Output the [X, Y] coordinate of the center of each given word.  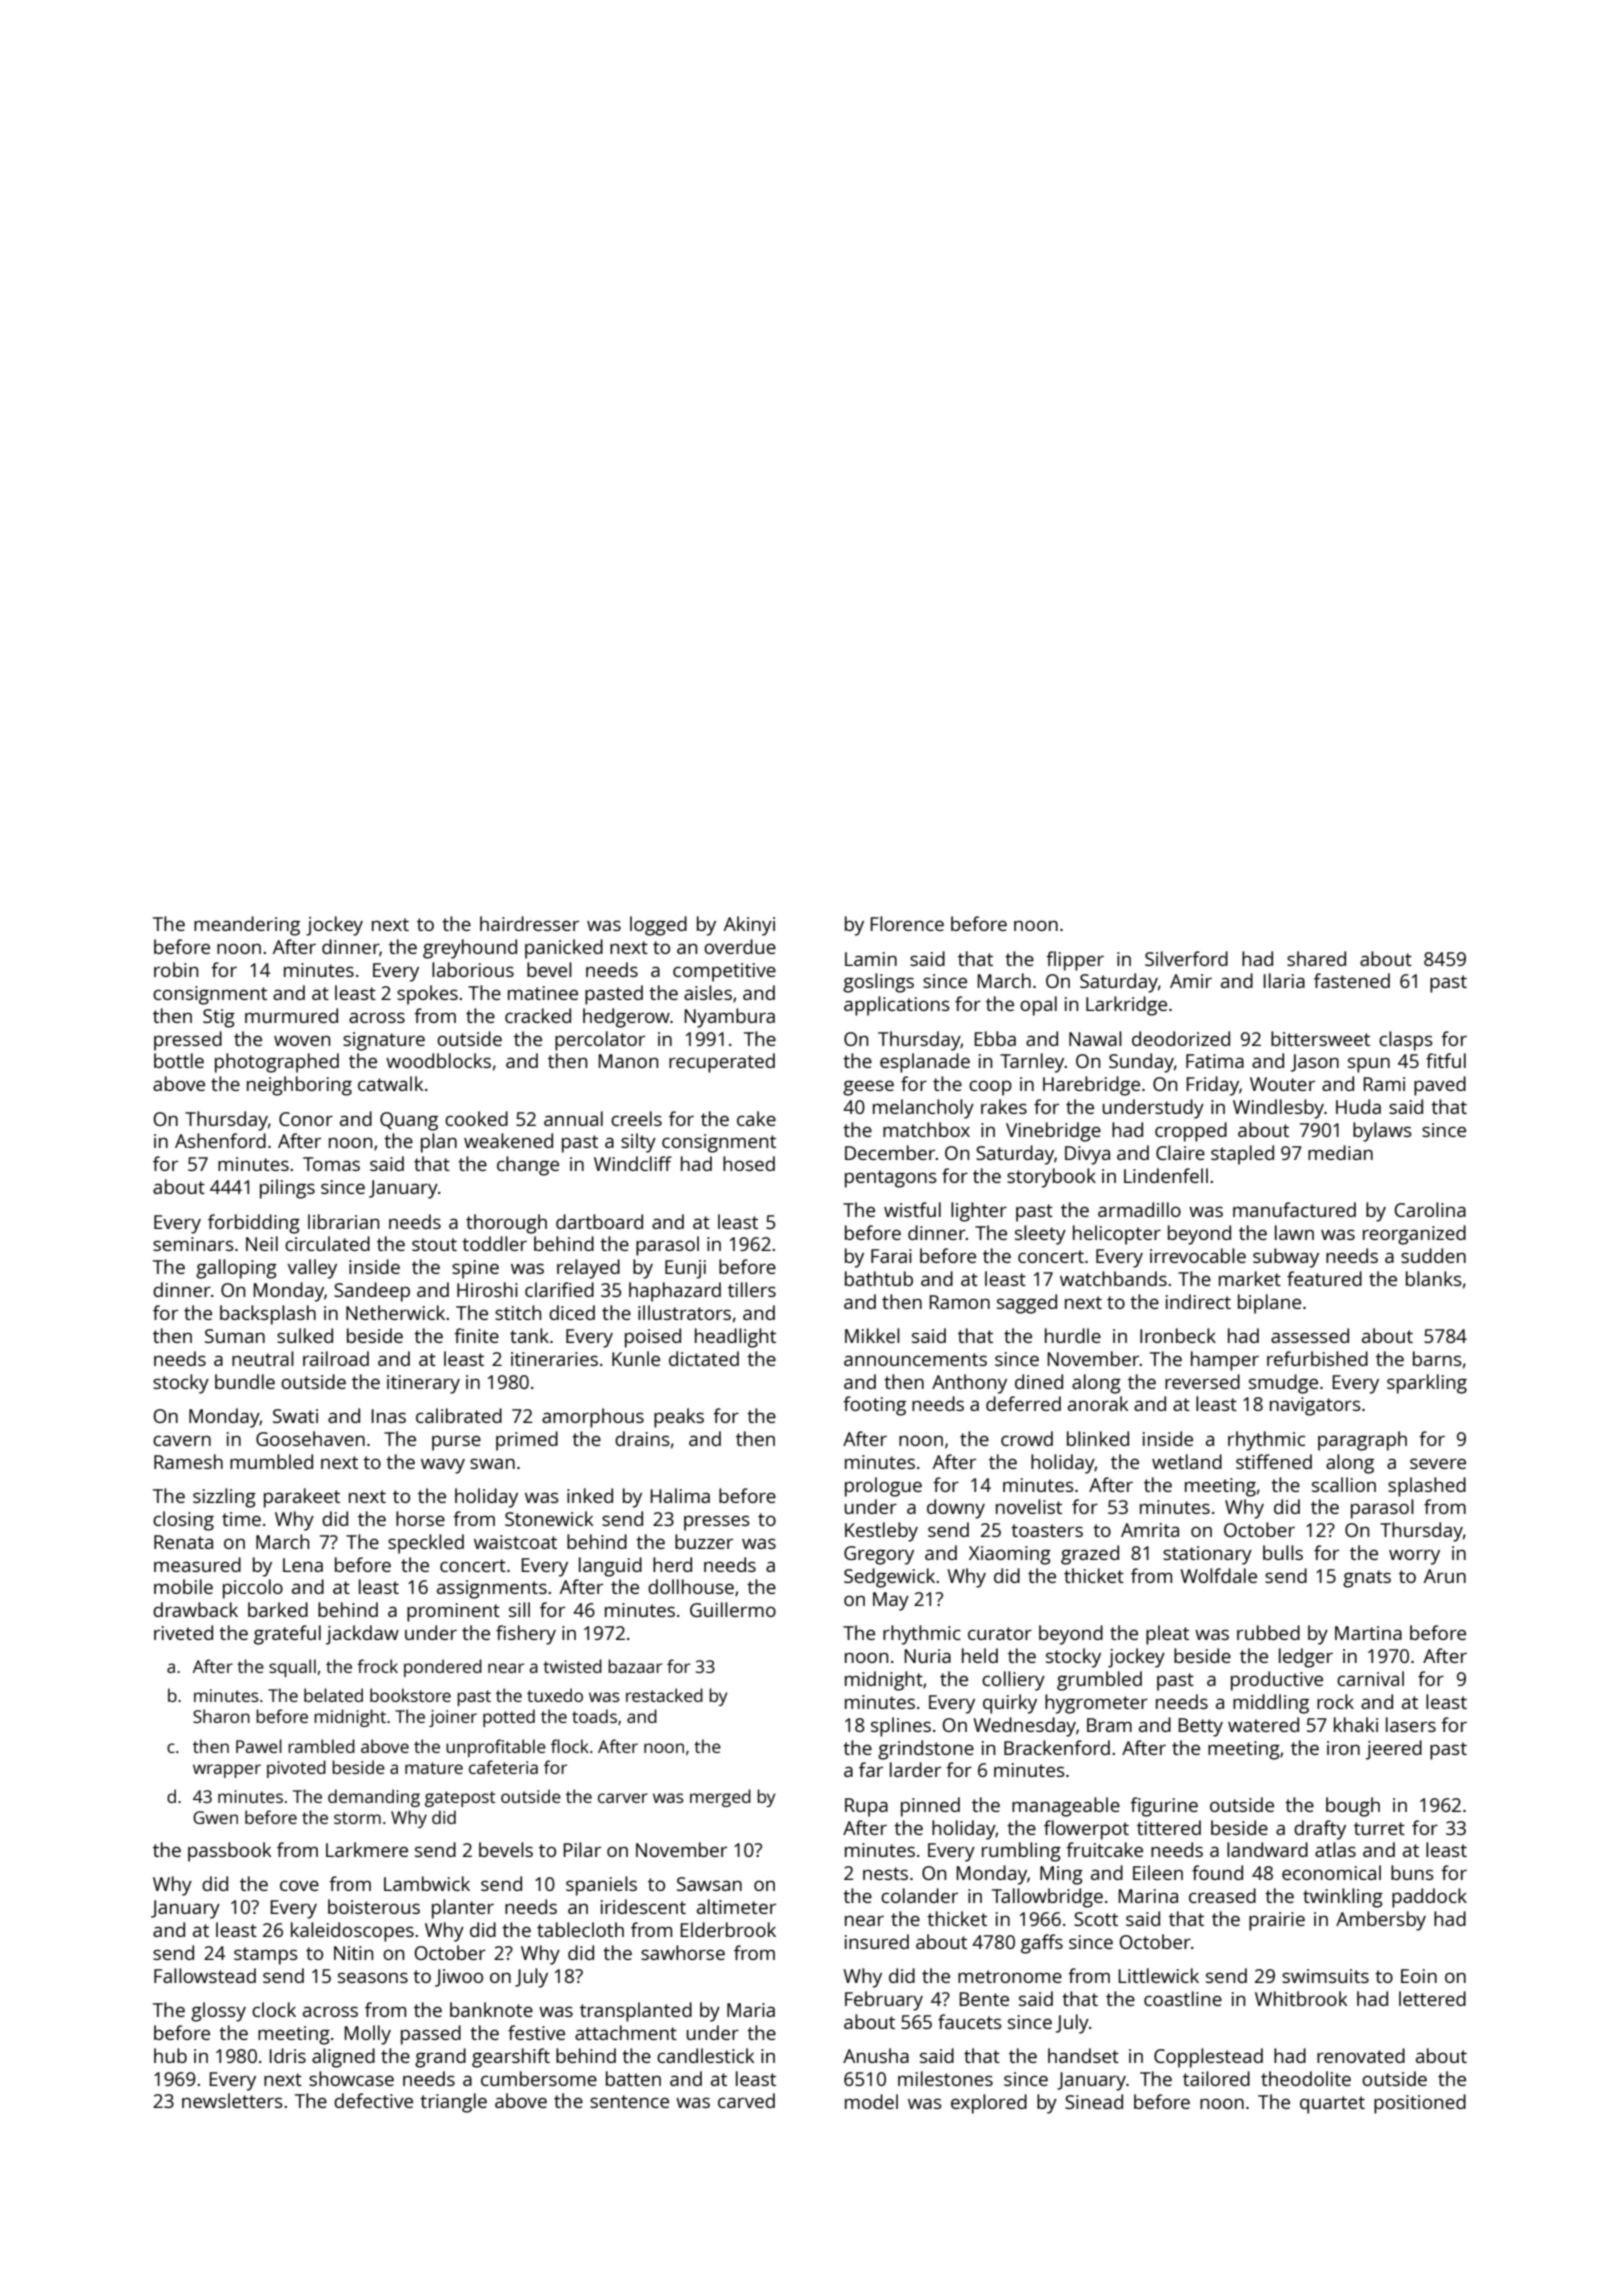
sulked [305, 1335]
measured [197, 1564]
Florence [907, 923]
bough [1353, 1807]
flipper [1075, 961]
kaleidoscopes [352, 1932]
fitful [1446, 1060]
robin [176, 969]
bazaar [635, 1666]
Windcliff [633, 1163]
